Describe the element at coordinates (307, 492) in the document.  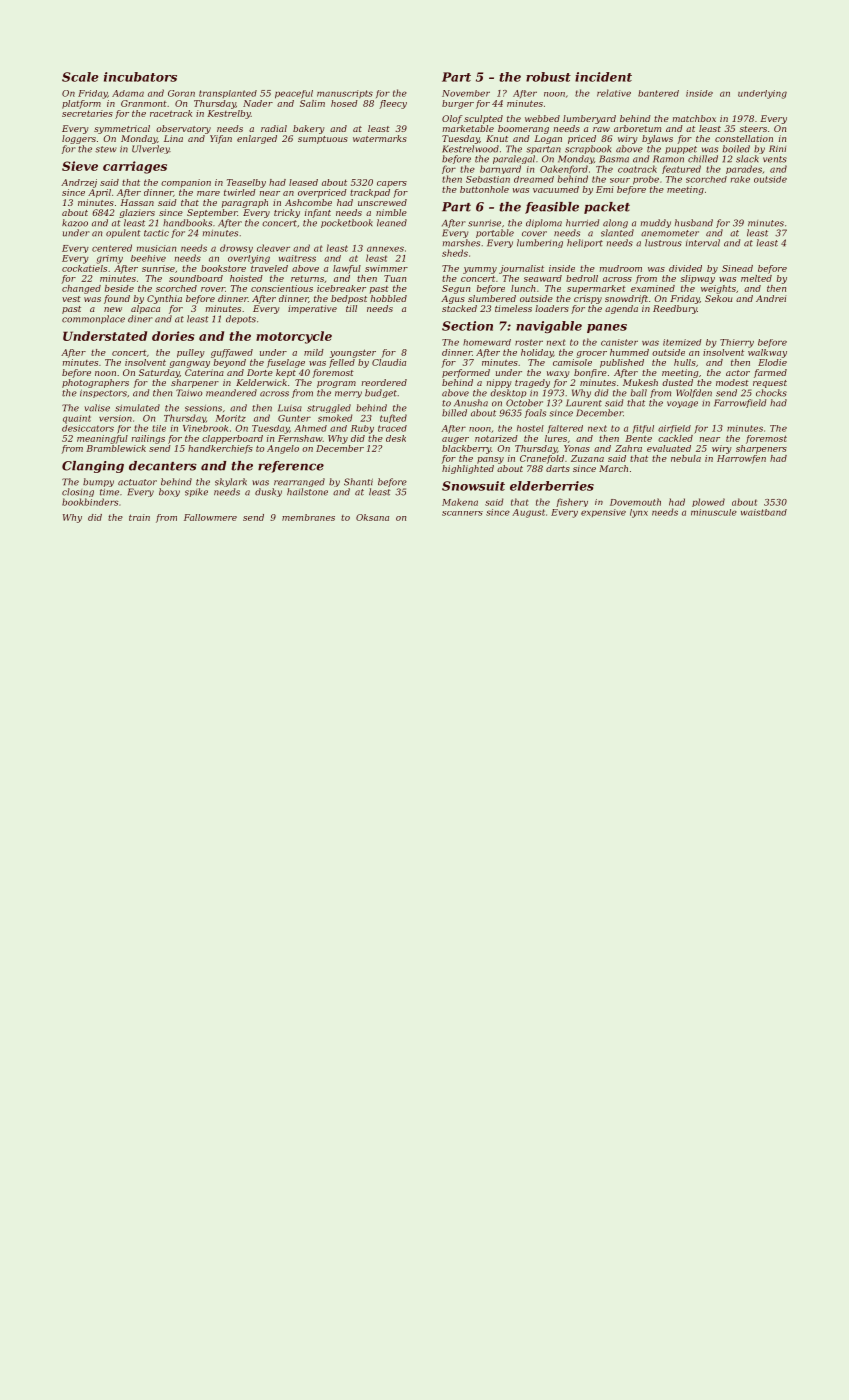
I see `hailstone` at that location.
